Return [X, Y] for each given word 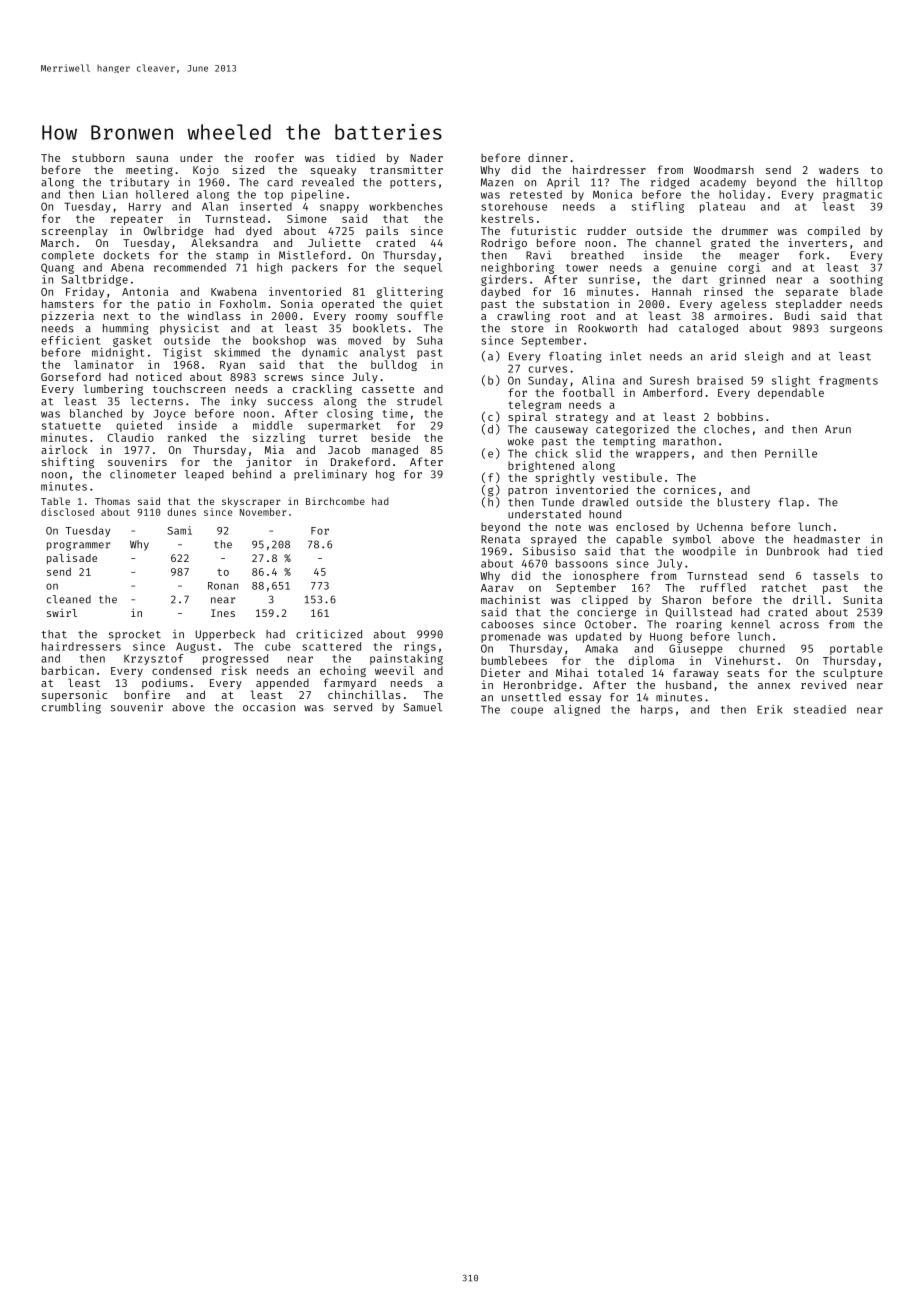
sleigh [764, 357]
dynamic [325, 353]
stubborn [98, 158]
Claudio [130, 437]
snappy [339, 208]
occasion [269, 707]
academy [723, 183]
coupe [527, 711]
